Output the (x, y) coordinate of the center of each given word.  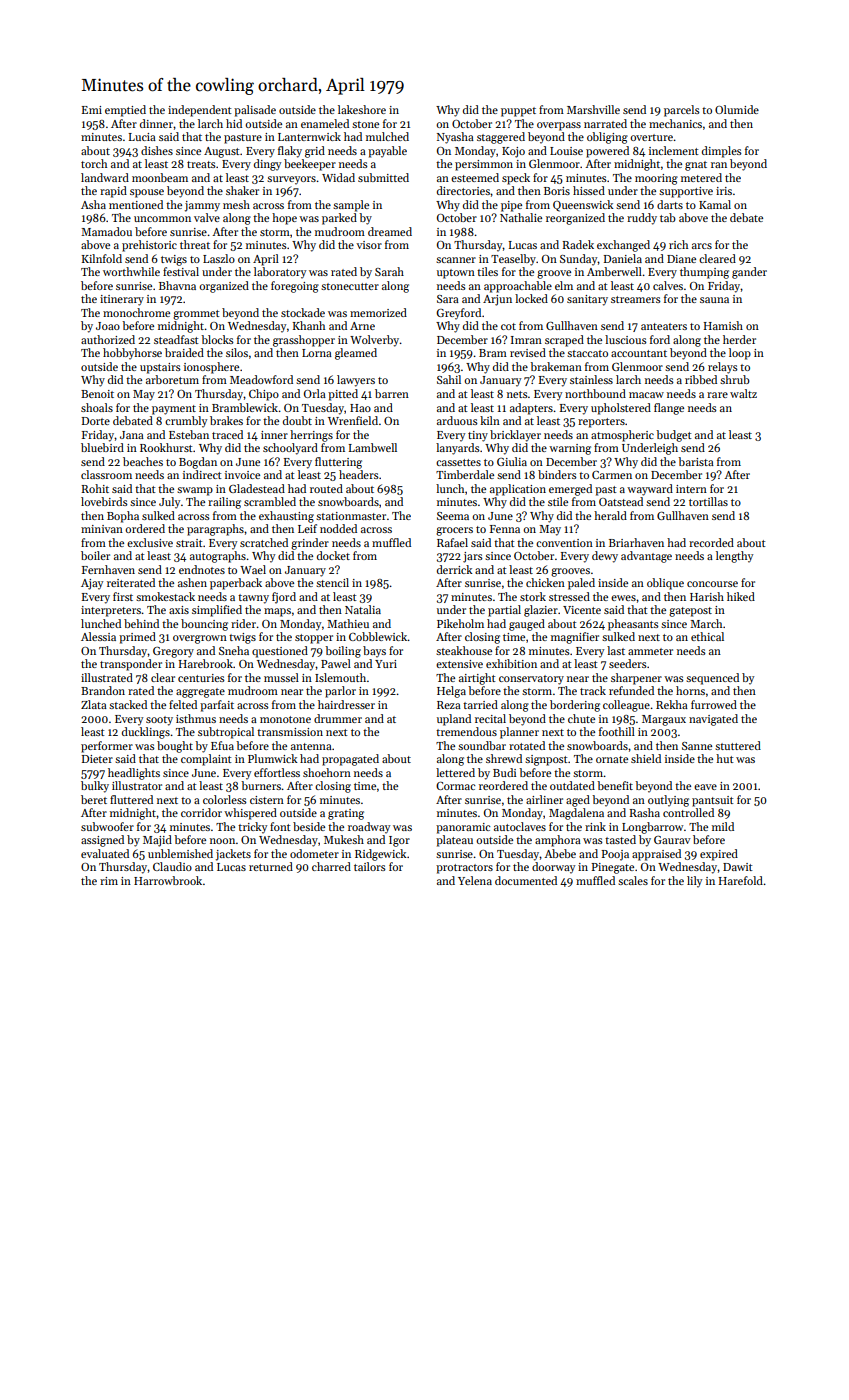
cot (508, 326)
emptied (125, 111)
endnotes (202, 569)
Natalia (363, 609)
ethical (707, 636)
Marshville (593, 109)
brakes (226, 420)
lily (694, 882)
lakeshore (362, 109)
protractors (464, 869)
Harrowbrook (168, 880)
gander (749, 273)
